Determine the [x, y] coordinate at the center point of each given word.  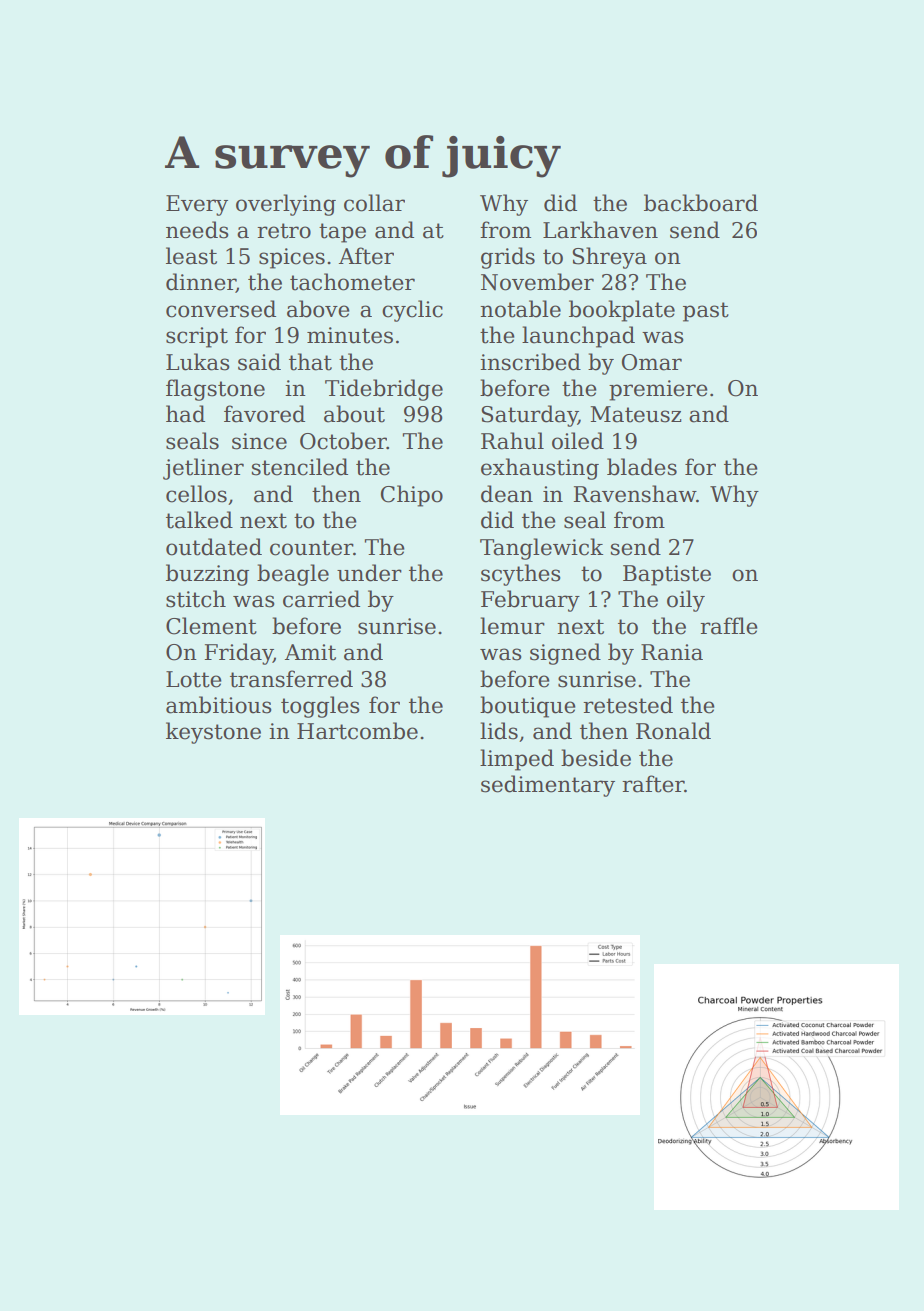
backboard [701, 203]
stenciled [299, 467]
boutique [528, 707]
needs [197, 230]
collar [374, 203]
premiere [658, 390]
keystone [213, 733]
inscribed [530, 362]
